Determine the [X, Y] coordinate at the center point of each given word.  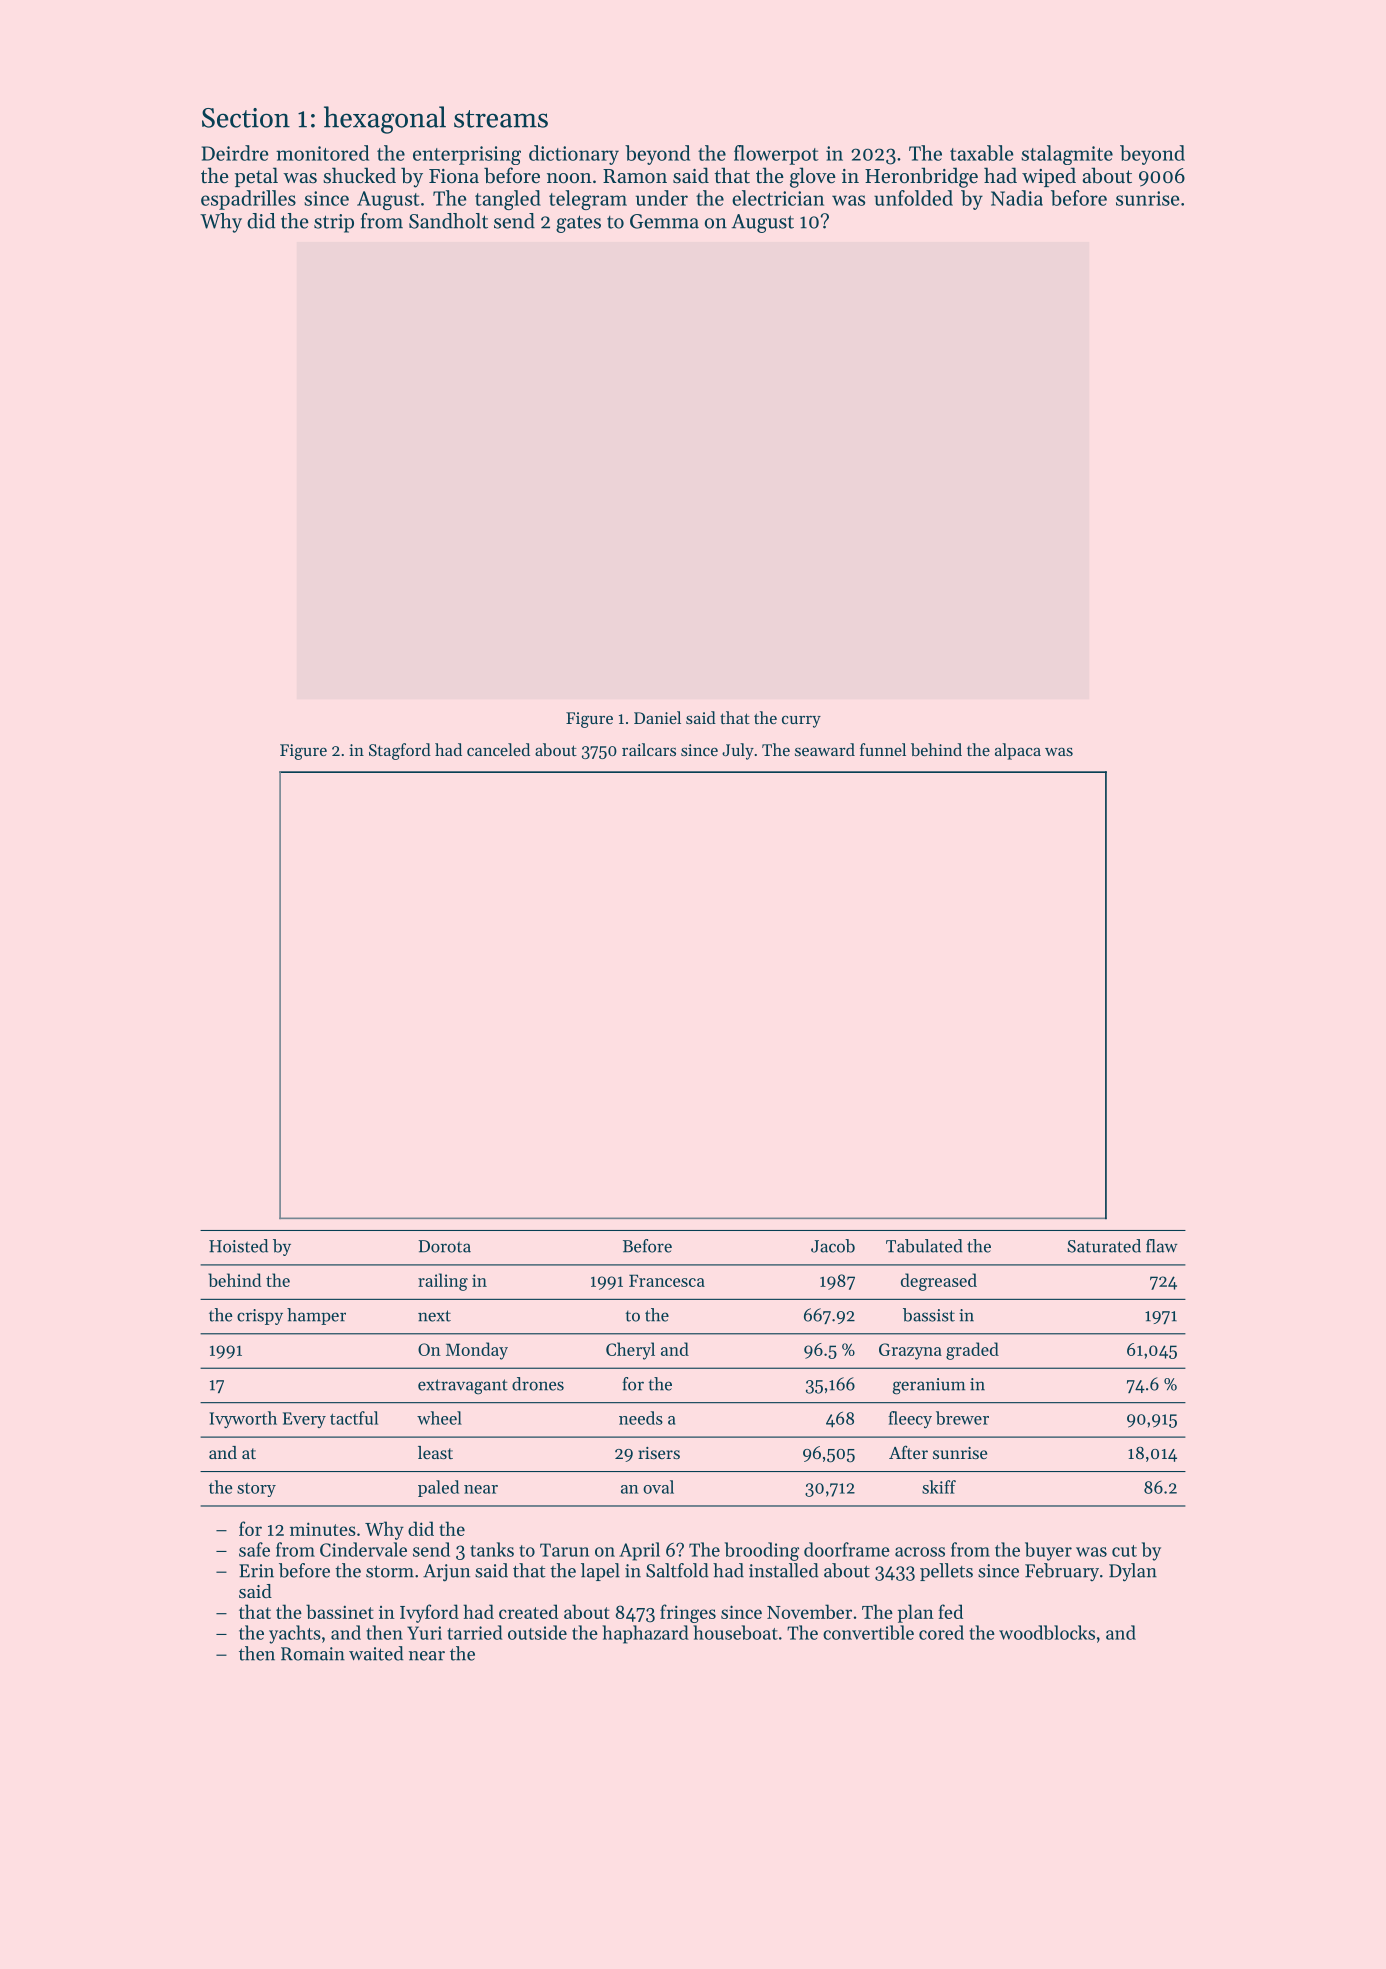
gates [578, 224]
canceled [498, 749]
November [809, 1611]
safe [254, 1549]
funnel [883, 749]
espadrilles [248, 200]
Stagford [400, 751]
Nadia [1017, 198]
